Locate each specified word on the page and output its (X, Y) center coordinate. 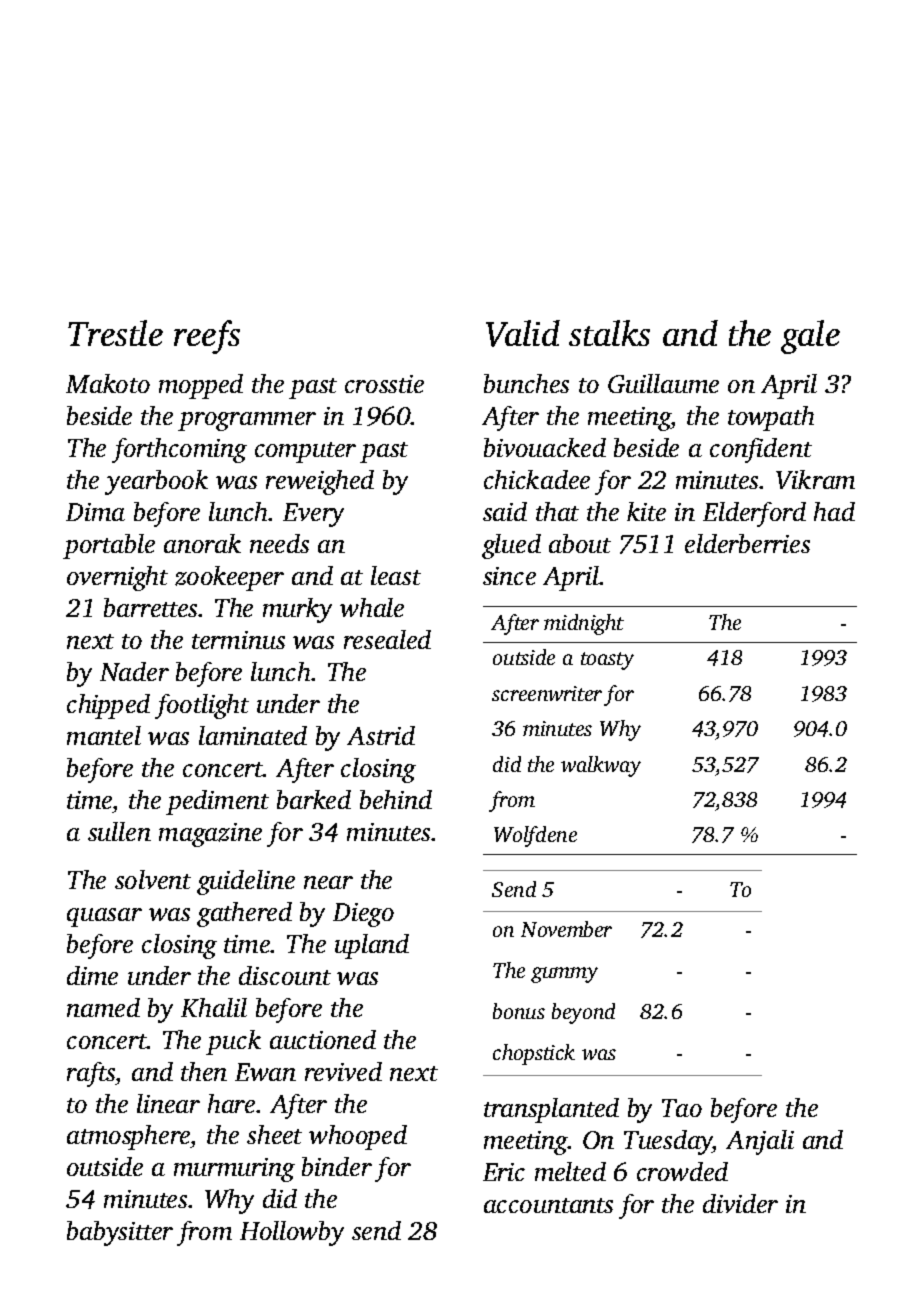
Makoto (108, 383)
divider (740, 1203)
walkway (601, 766)
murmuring (234, 1170)
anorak (202, 543)
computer (305, 452)
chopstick (534, 1054)
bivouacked (545, 447)
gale (810, 337)
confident (761, 450)
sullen (119, 831)
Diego (363, 915)
